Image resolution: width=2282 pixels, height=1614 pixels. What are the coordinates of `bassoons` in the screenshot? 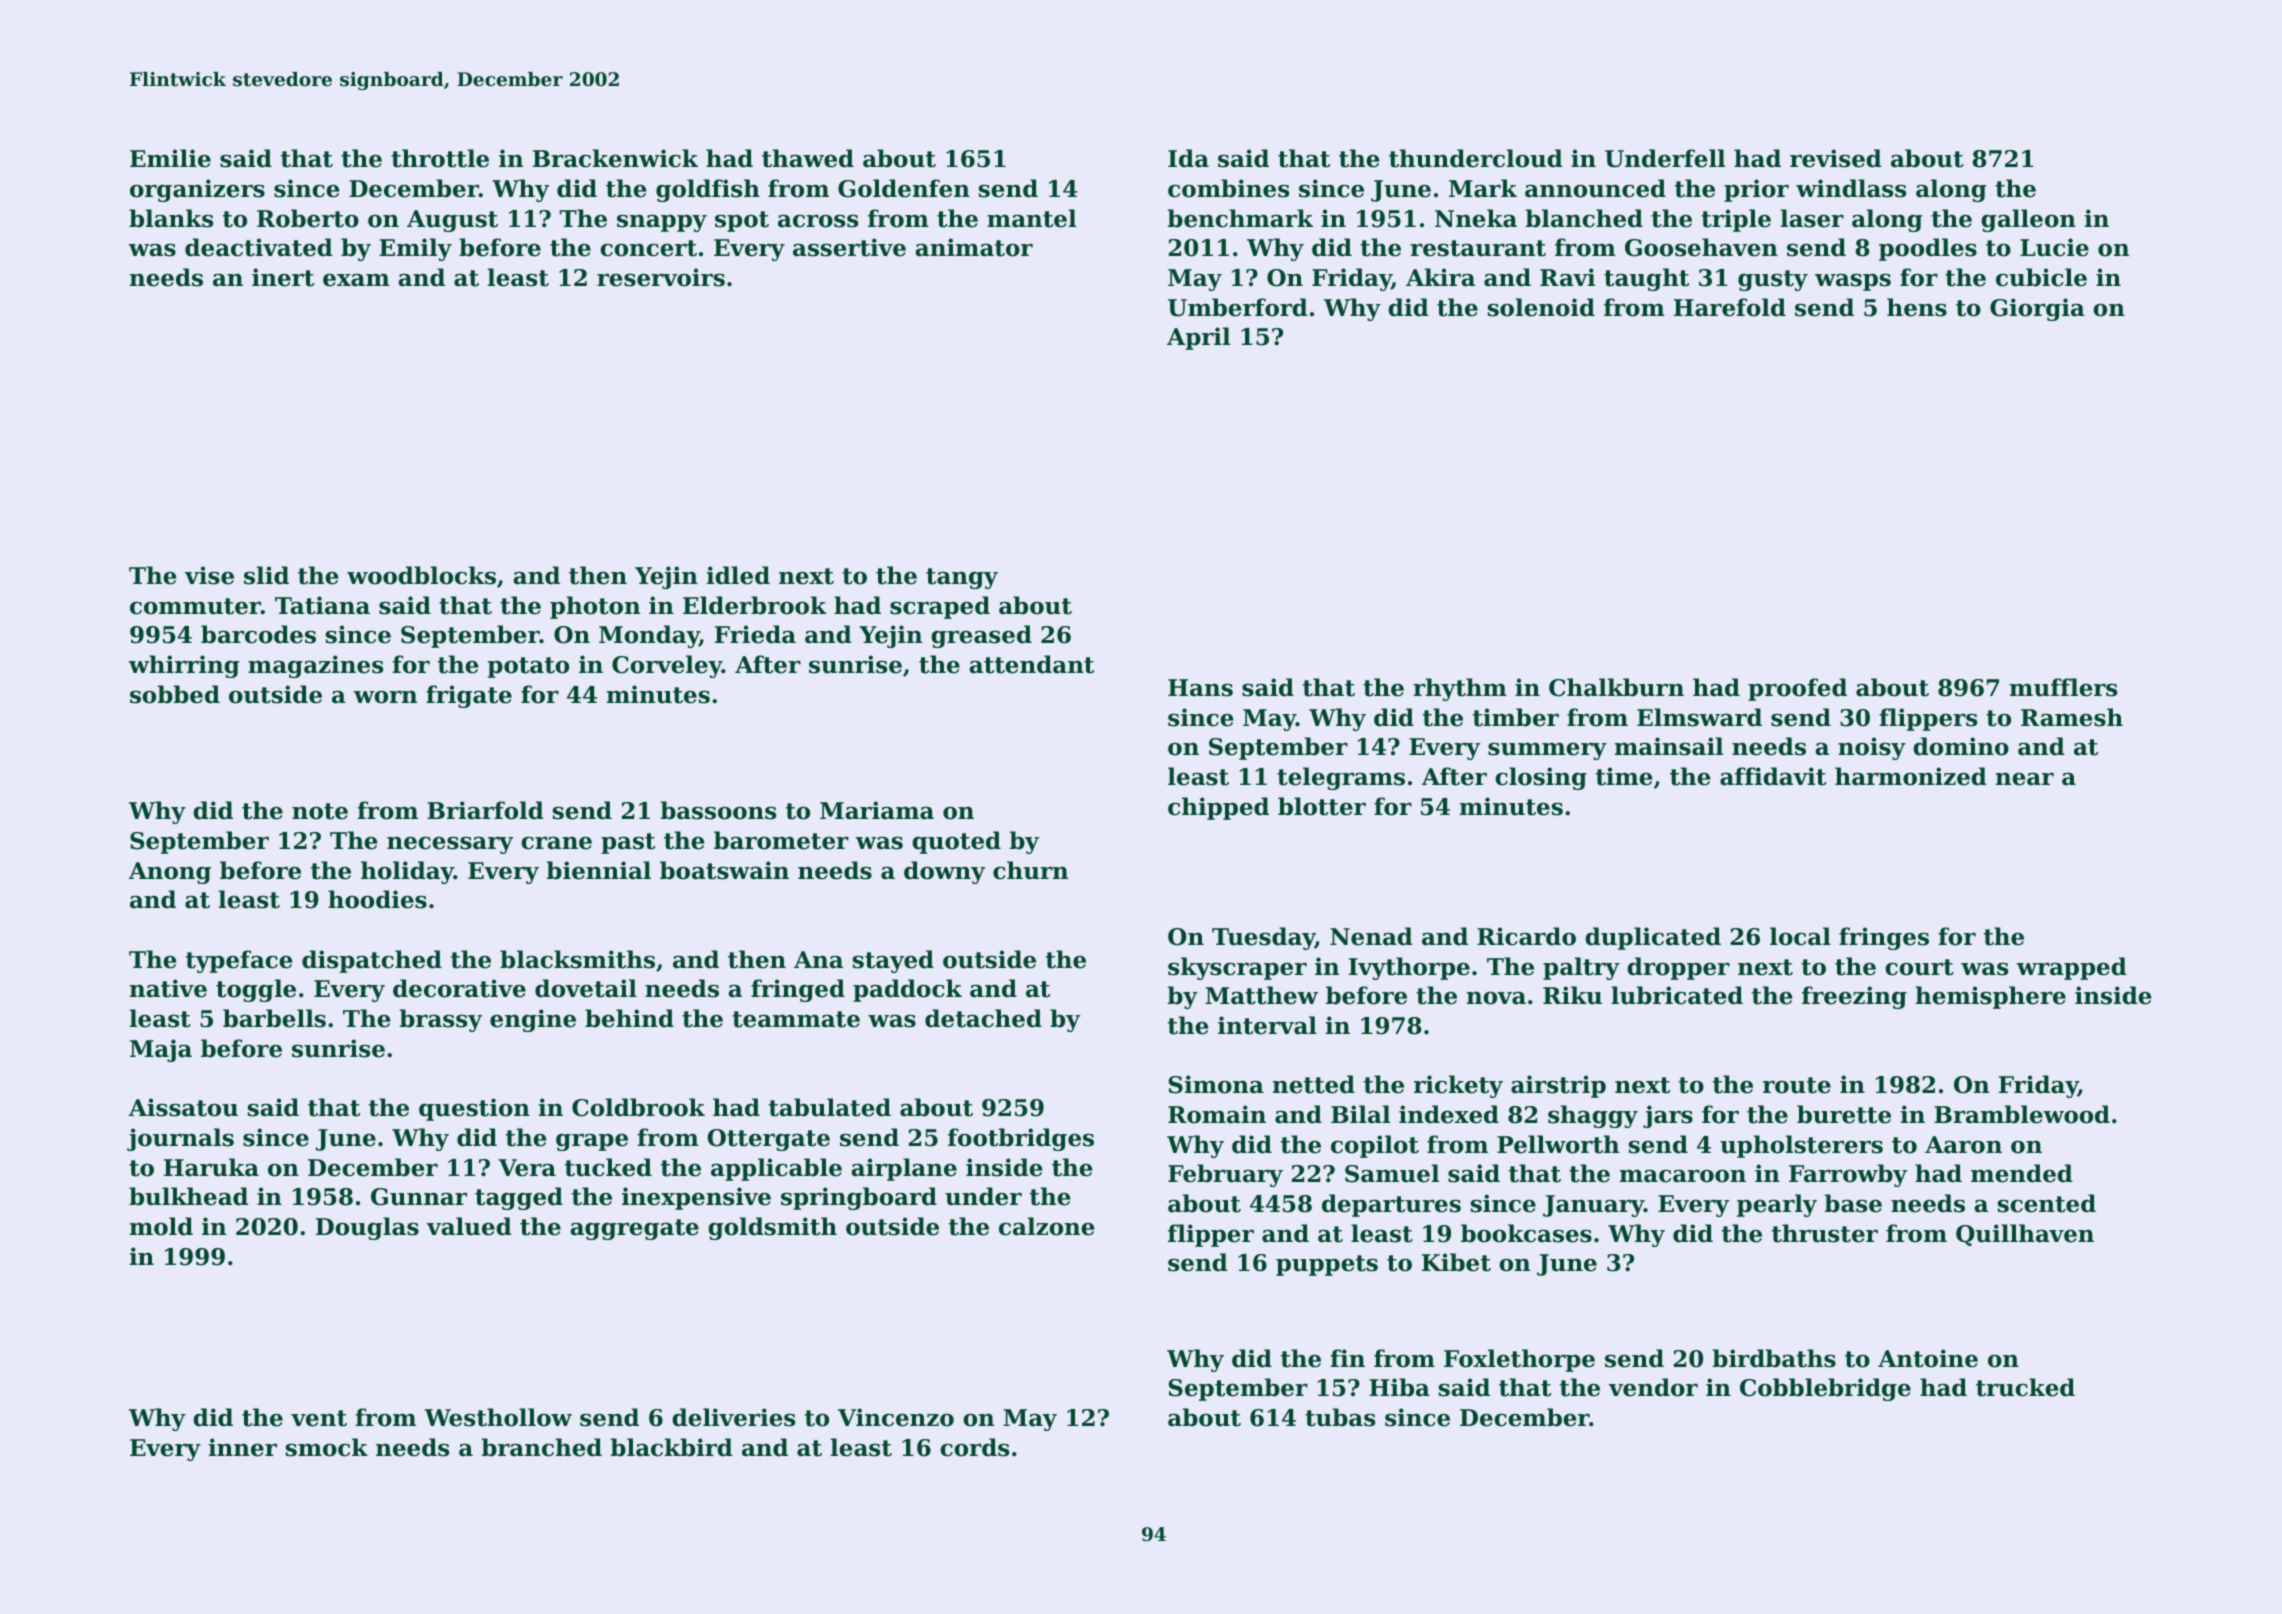 It's located at (718, 810).
